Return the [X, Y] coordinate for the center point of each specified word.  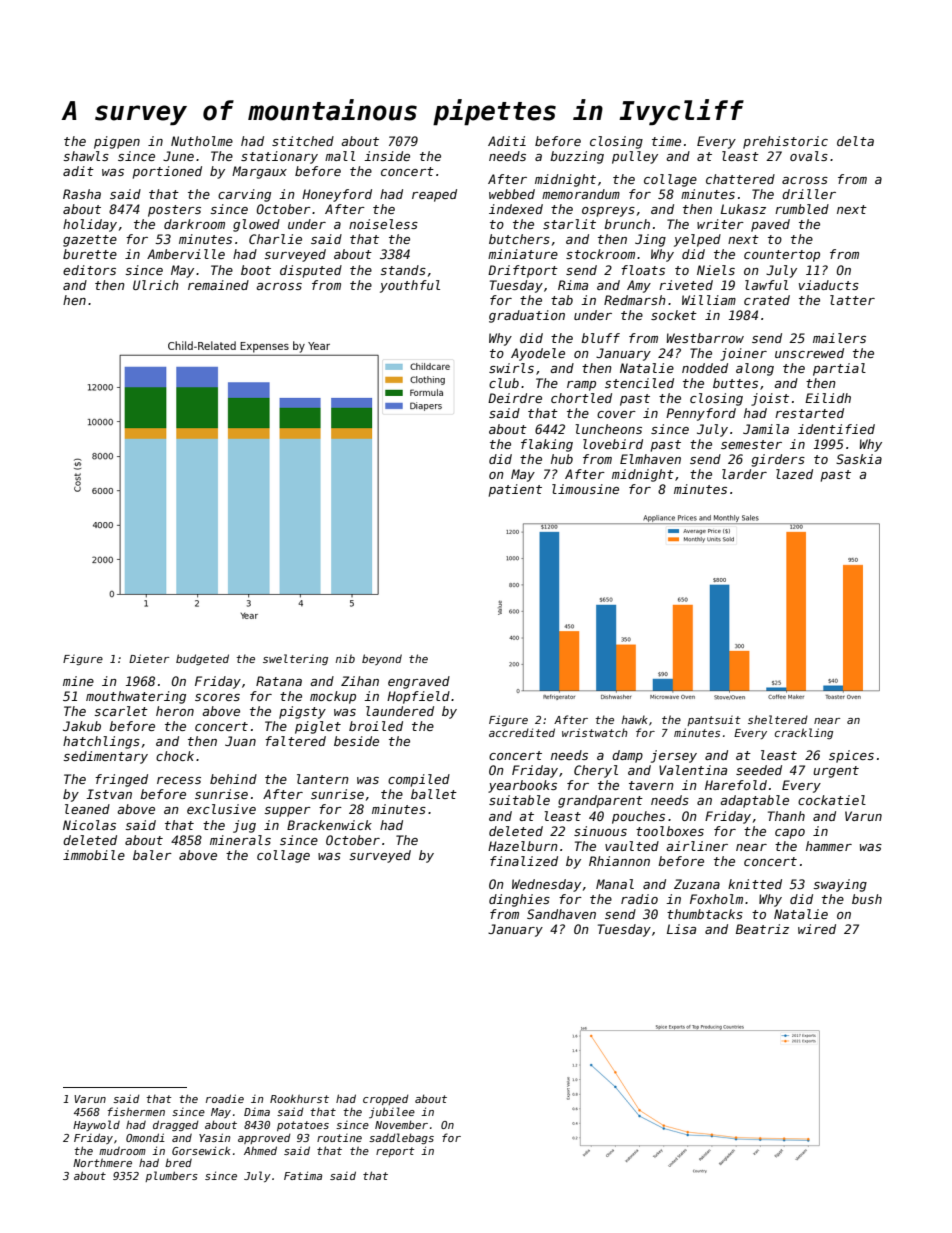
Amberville [186, 254]
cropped [386, 1099]
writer [720, 224]
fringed [121, 780]
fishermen [136, 1111]
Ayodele [538, 354]
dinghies [519, 900]
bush [867, 899]
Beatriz [762, 929]
